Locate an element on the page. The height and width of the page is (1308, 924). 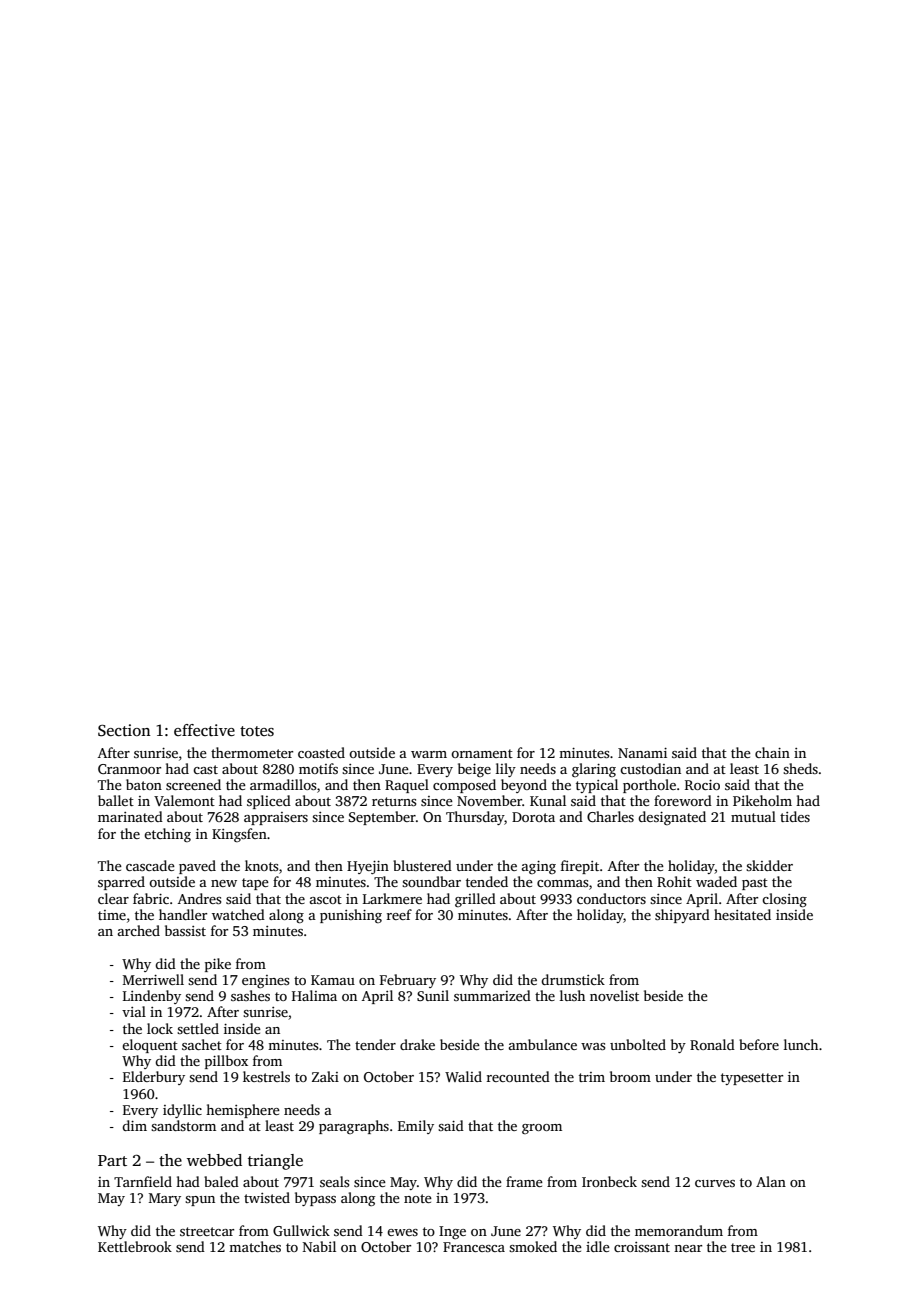
sheds is located at coordinates (800, 768).
